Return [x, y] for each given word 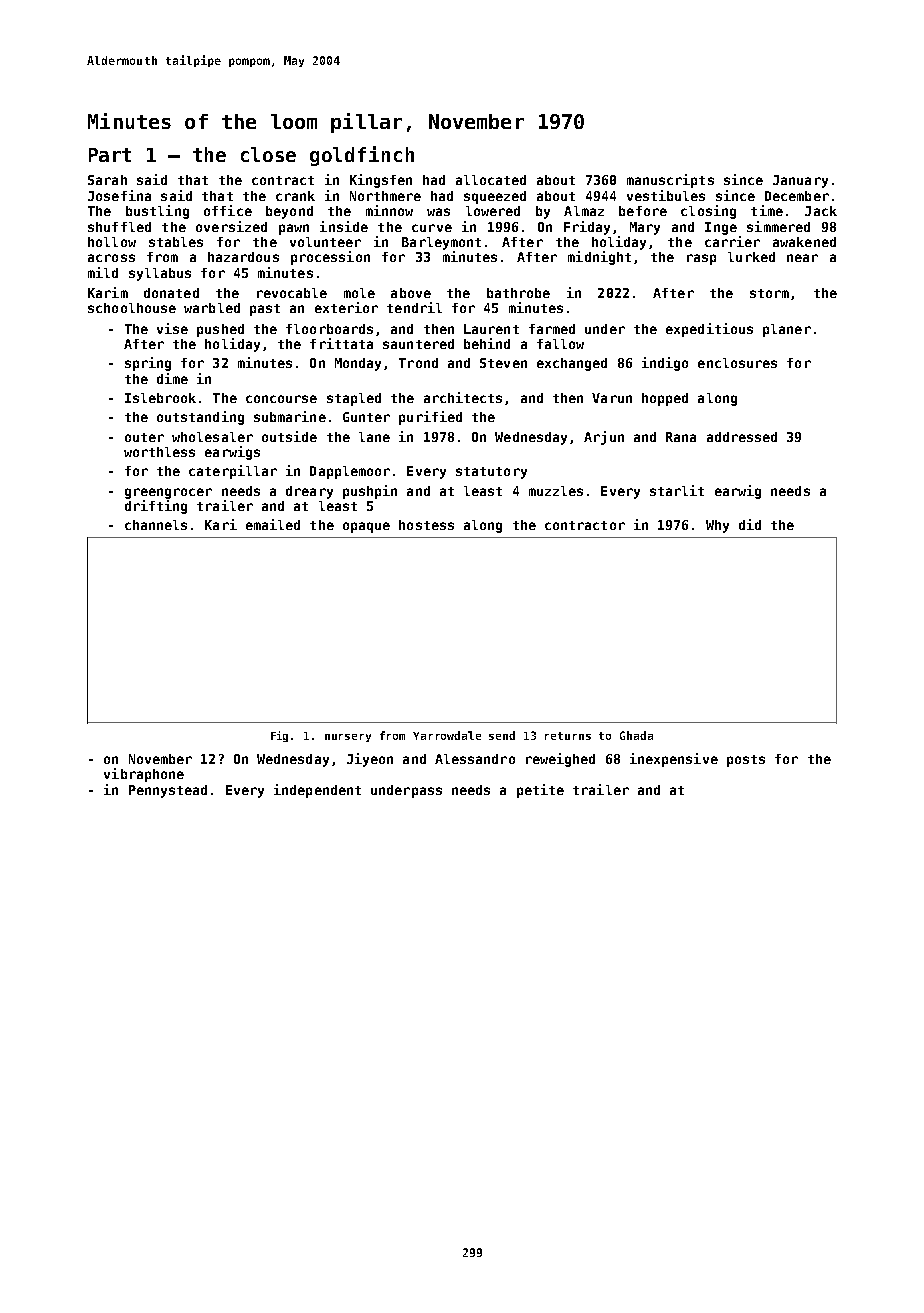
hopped [665, 399]
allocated [491, 180]
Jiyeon [370, 760]
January [800, 181]
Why [717, 526]
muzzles [556, 491]
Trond [418, 363]
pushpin [370, 492]
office [228, 210]
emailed [273, 524]
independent [317, 791]
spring [148, 364]
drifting [156, 507]
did [750, 524]
